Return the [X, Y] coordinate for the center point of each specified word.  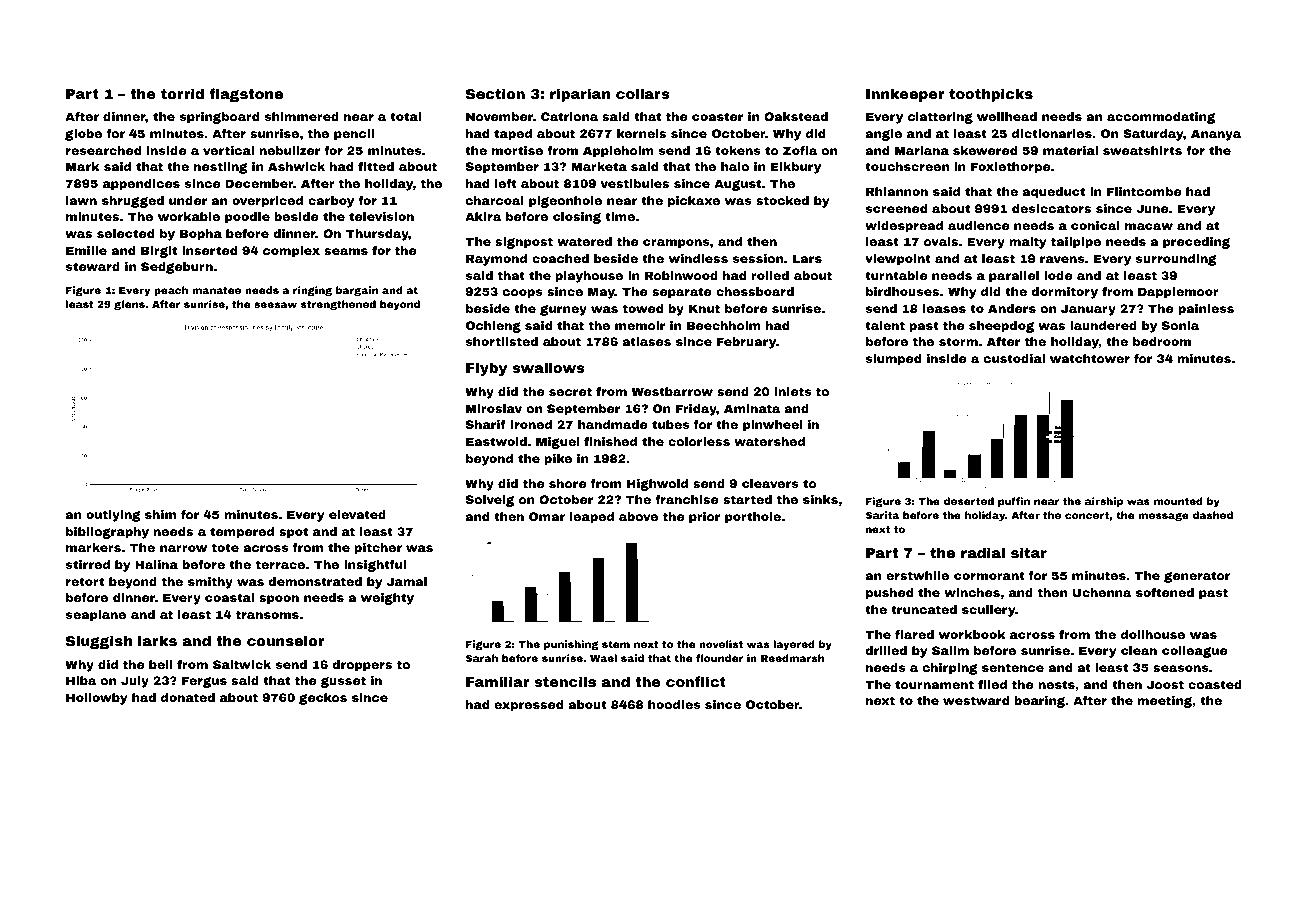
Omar [547, 516]
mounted [1178, 501]
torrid [182, 93]
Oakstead [796, 116]
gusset [343, 682]
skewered [985, 150]
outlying [113, 516]
